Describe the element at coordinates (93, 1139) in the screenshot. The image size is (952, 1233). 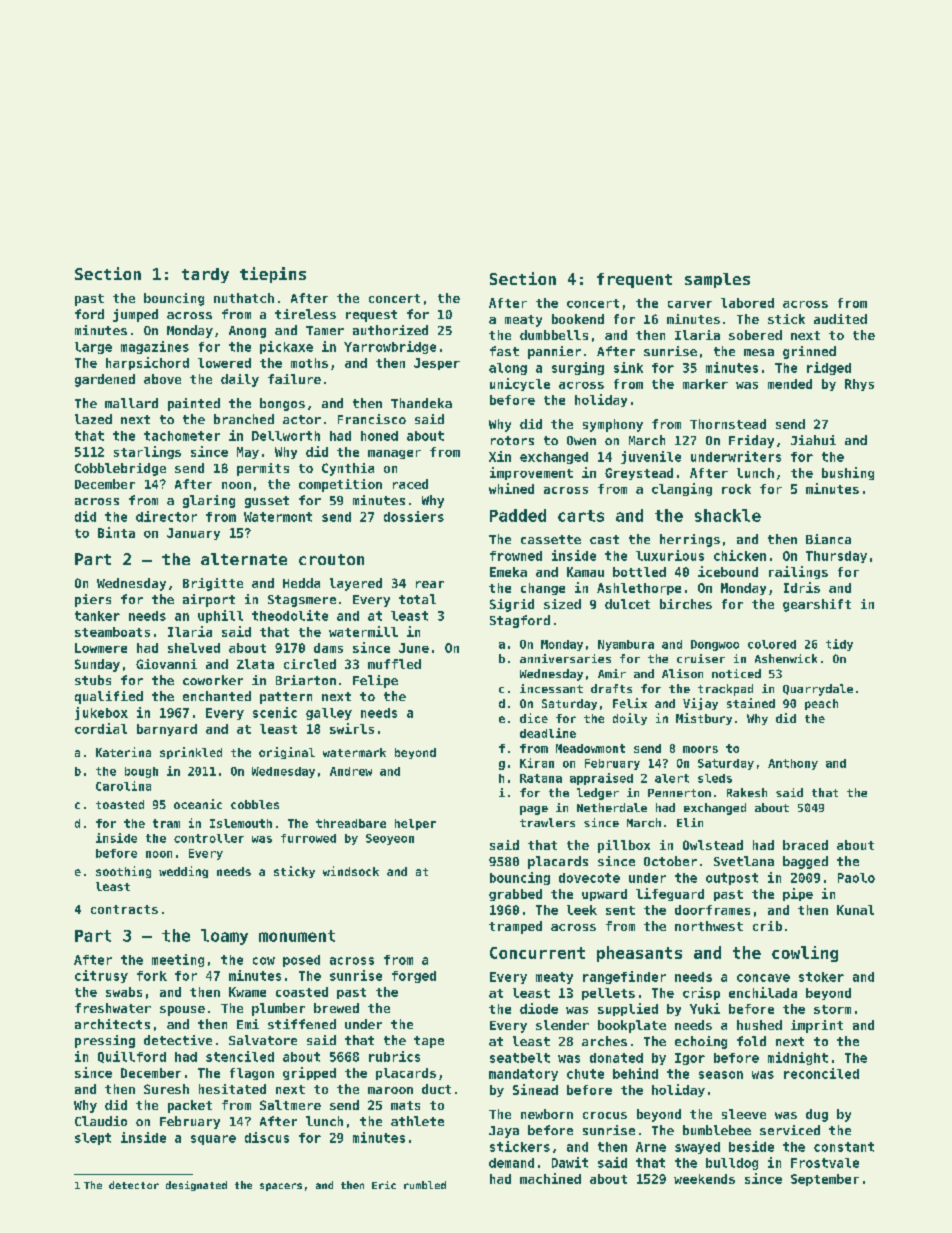
I see `slept` at that location.
